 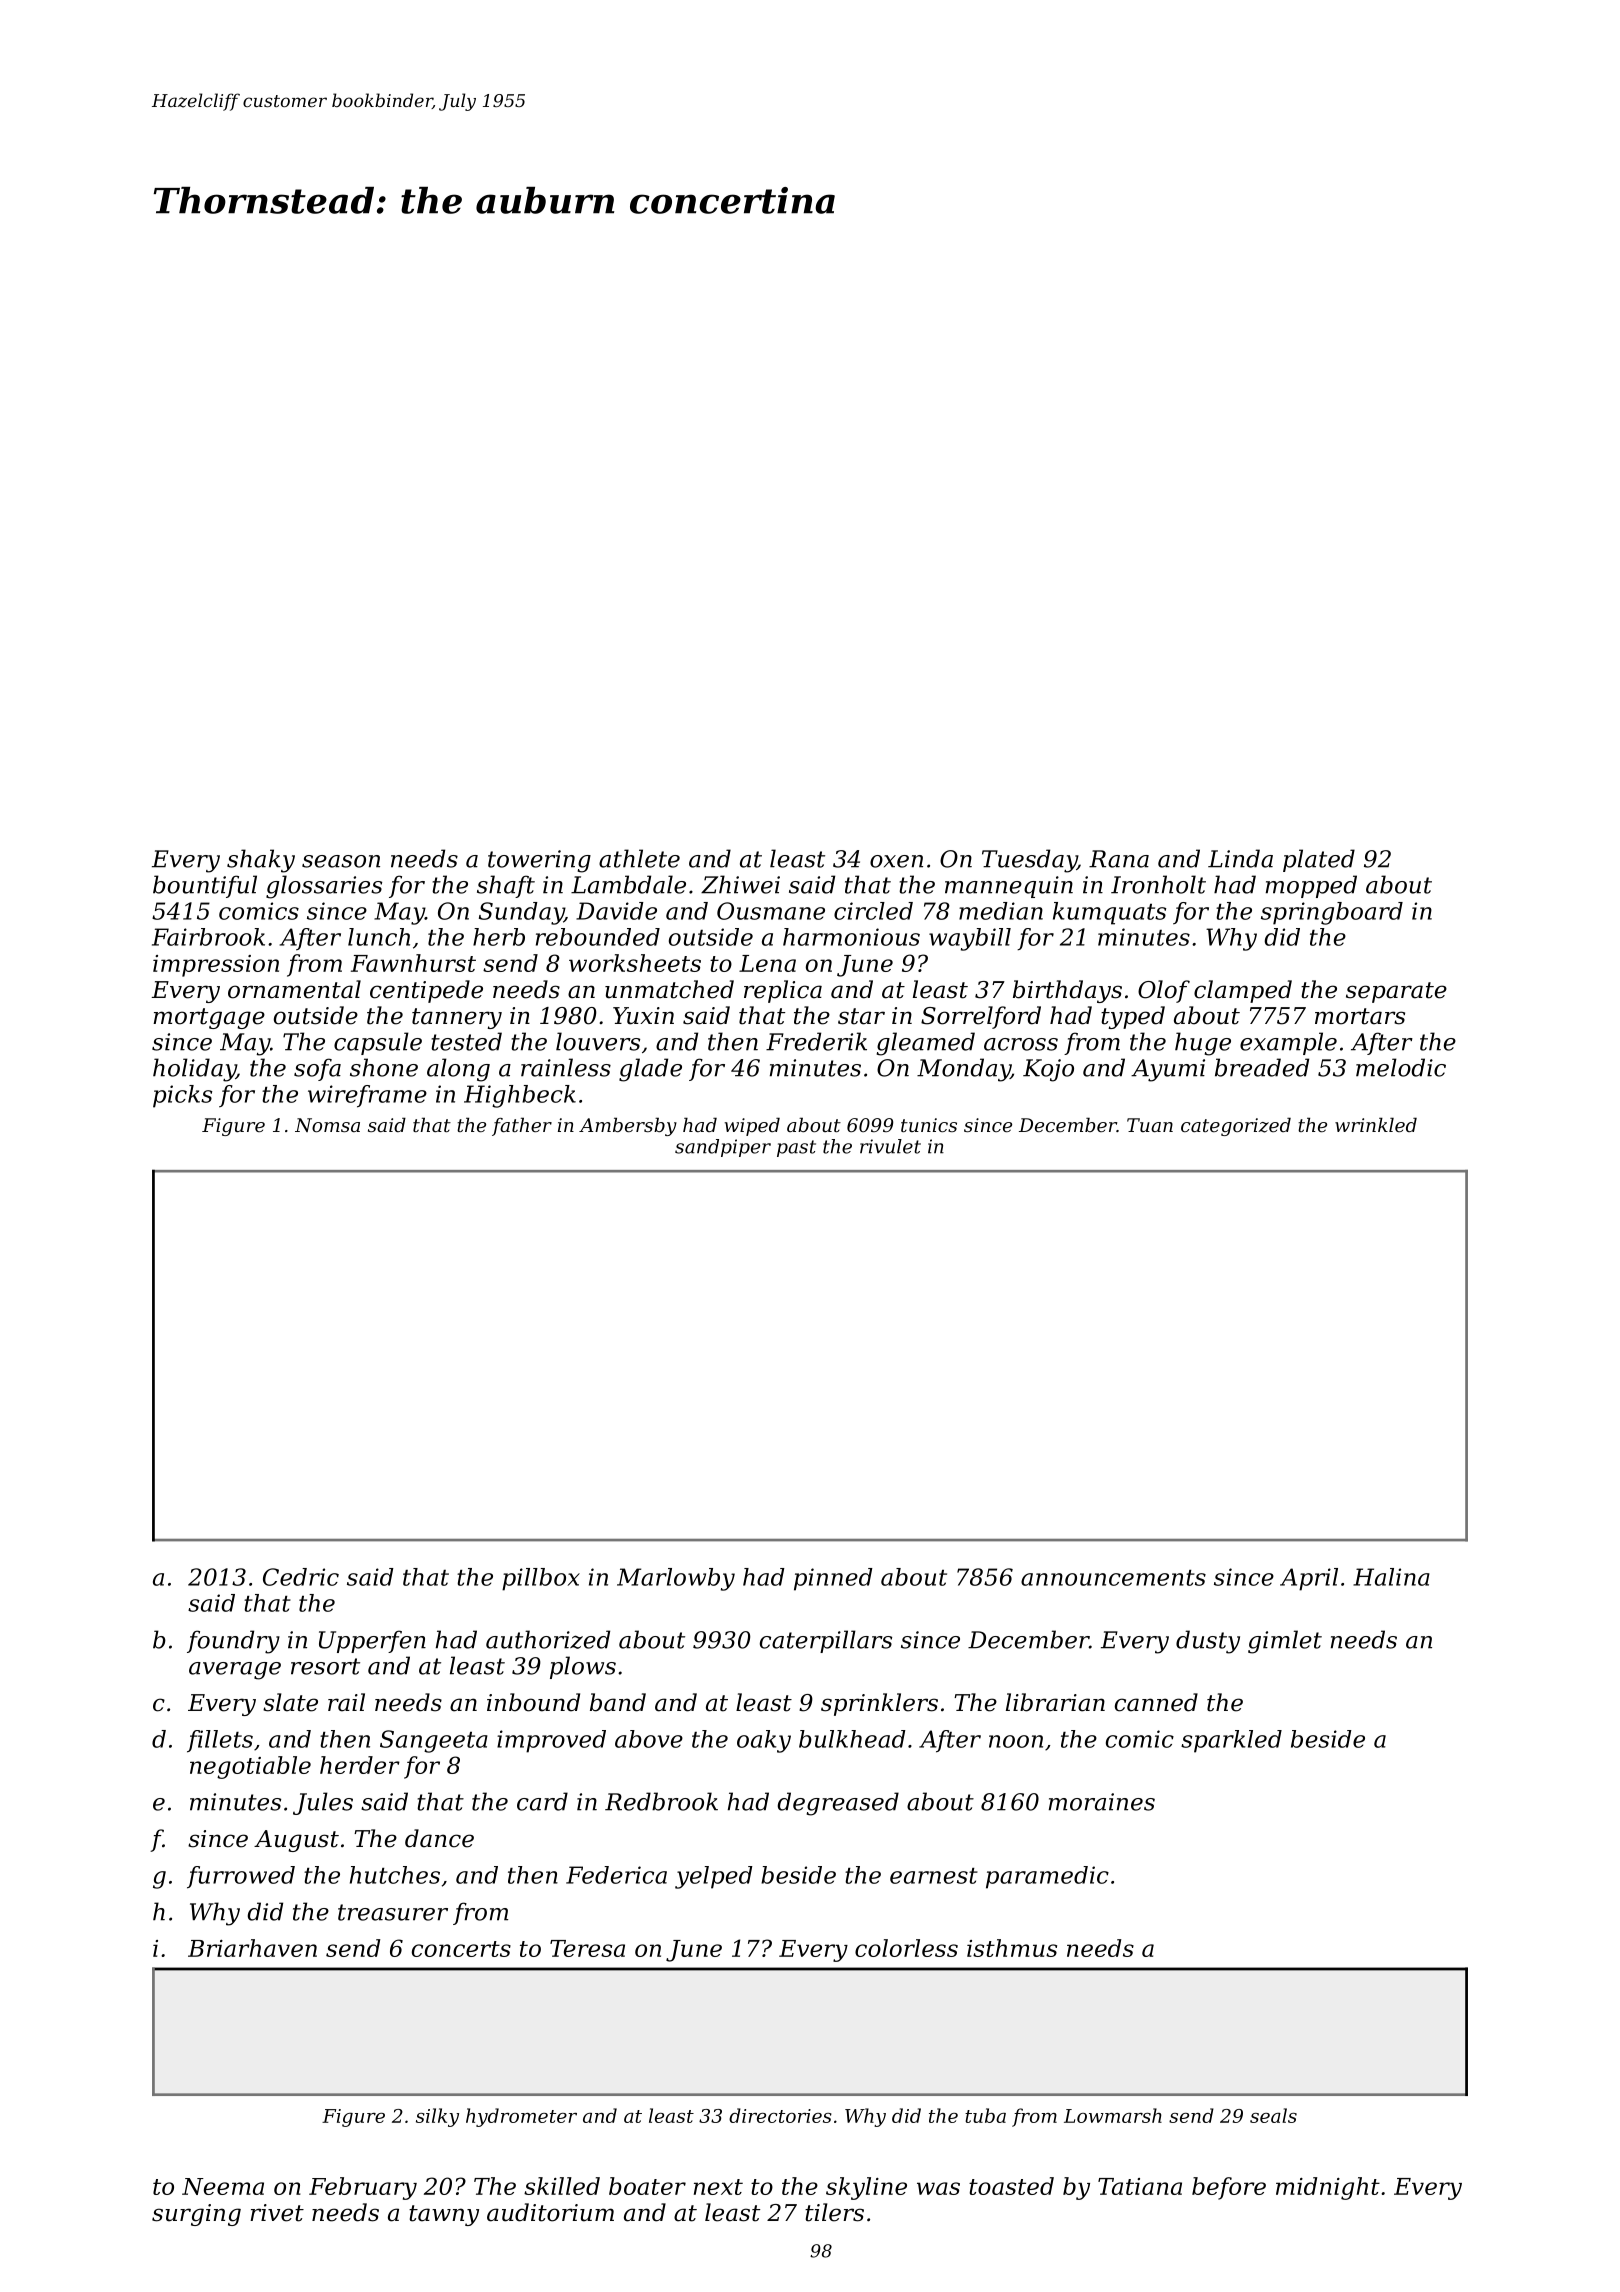 What do you see at coordinates (1236, 1126) in the page?
I see `categorized` at bounding box center [1236, 1126].
